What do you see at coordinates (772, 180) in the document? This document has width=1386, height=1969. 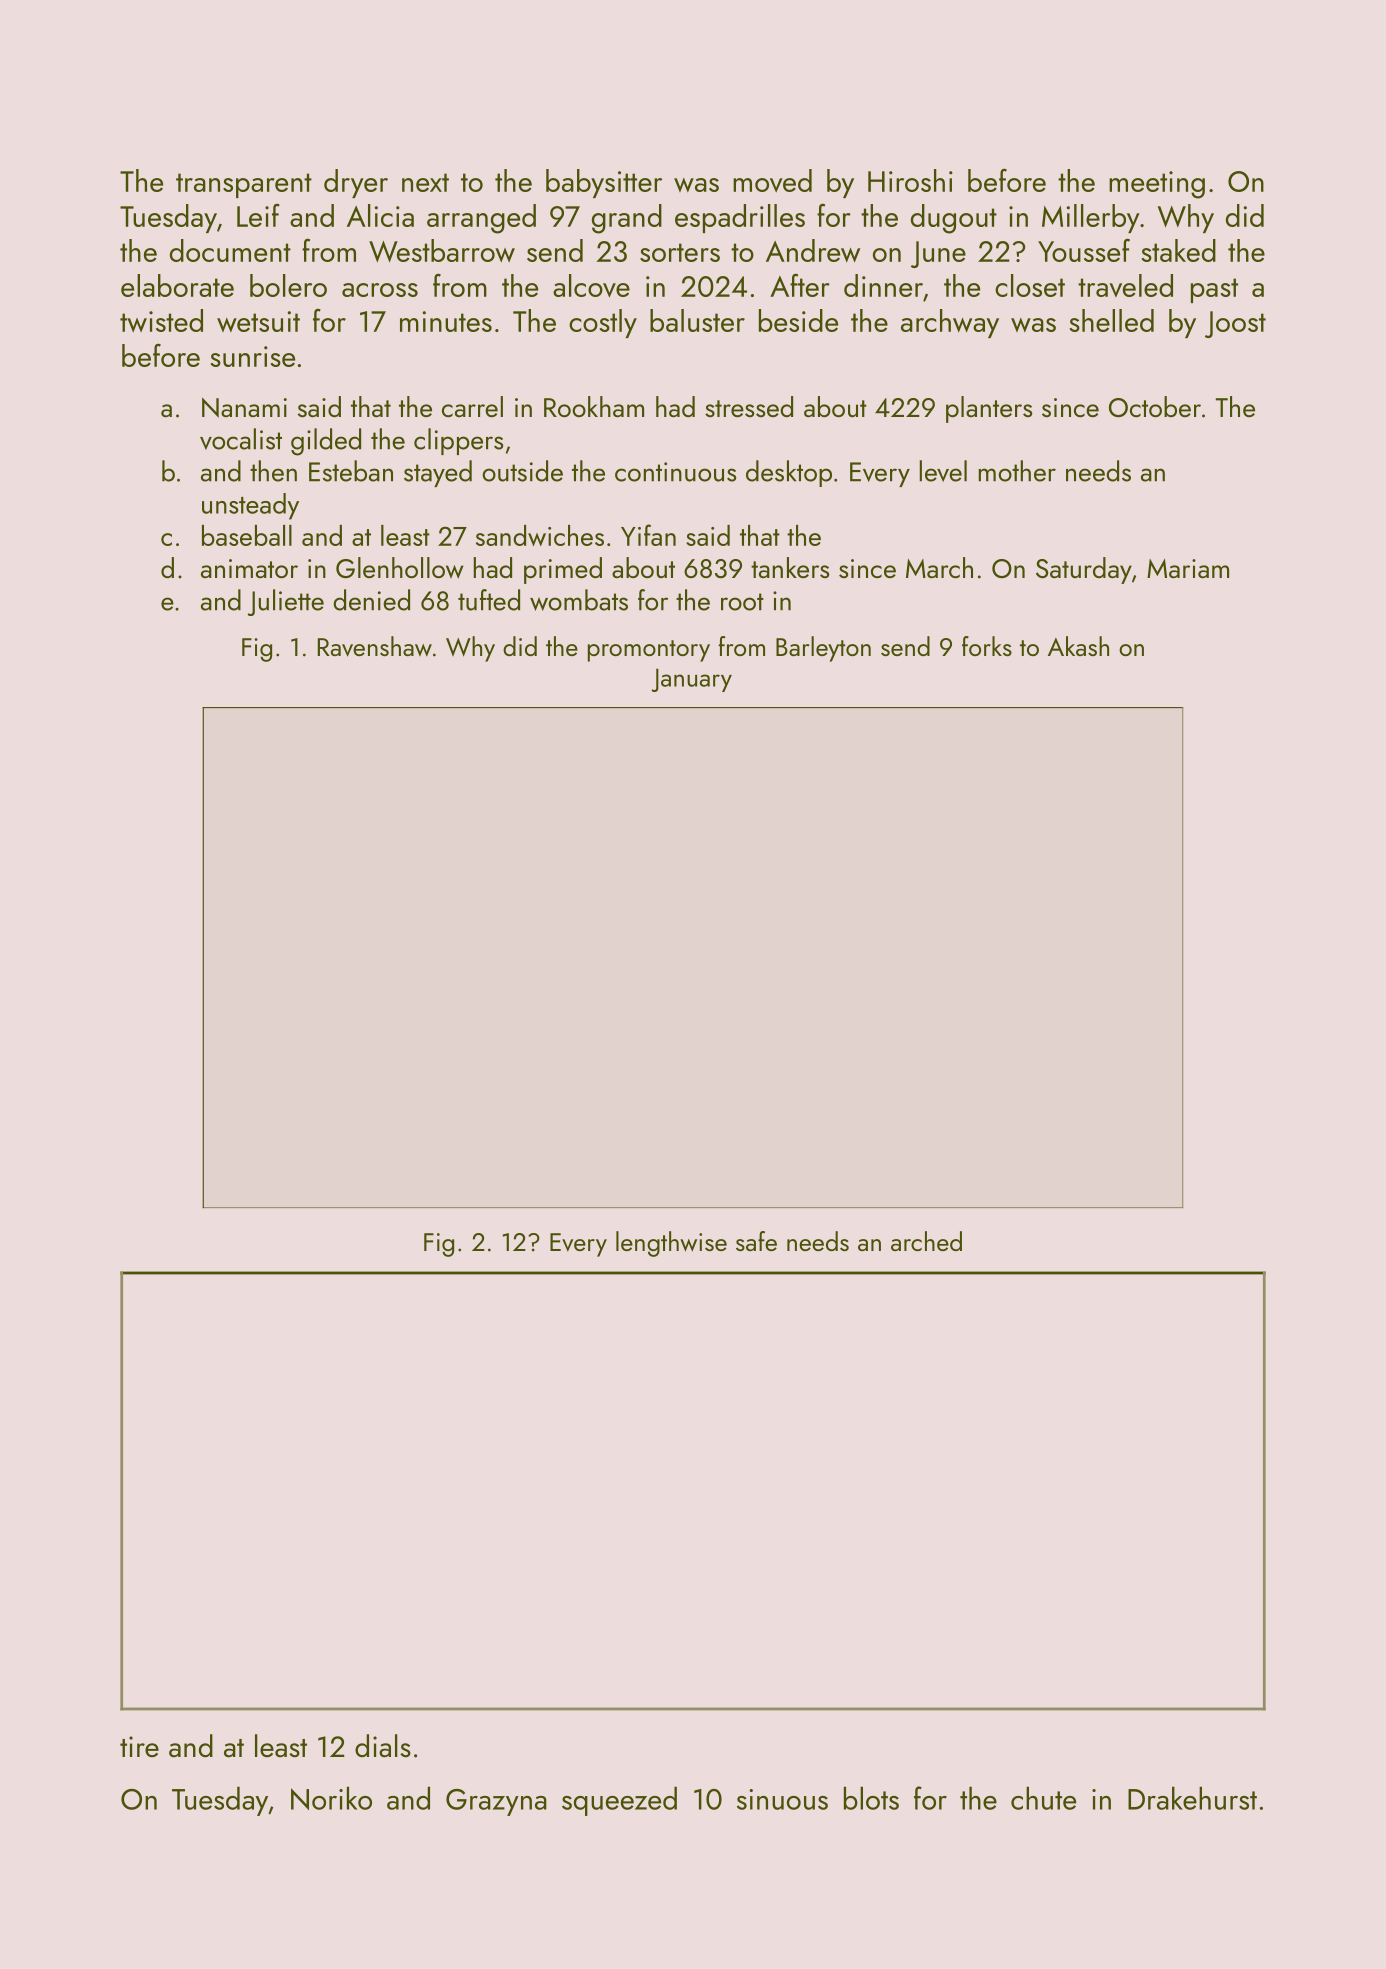 I see `moved` at bounding box center [772, 180].
